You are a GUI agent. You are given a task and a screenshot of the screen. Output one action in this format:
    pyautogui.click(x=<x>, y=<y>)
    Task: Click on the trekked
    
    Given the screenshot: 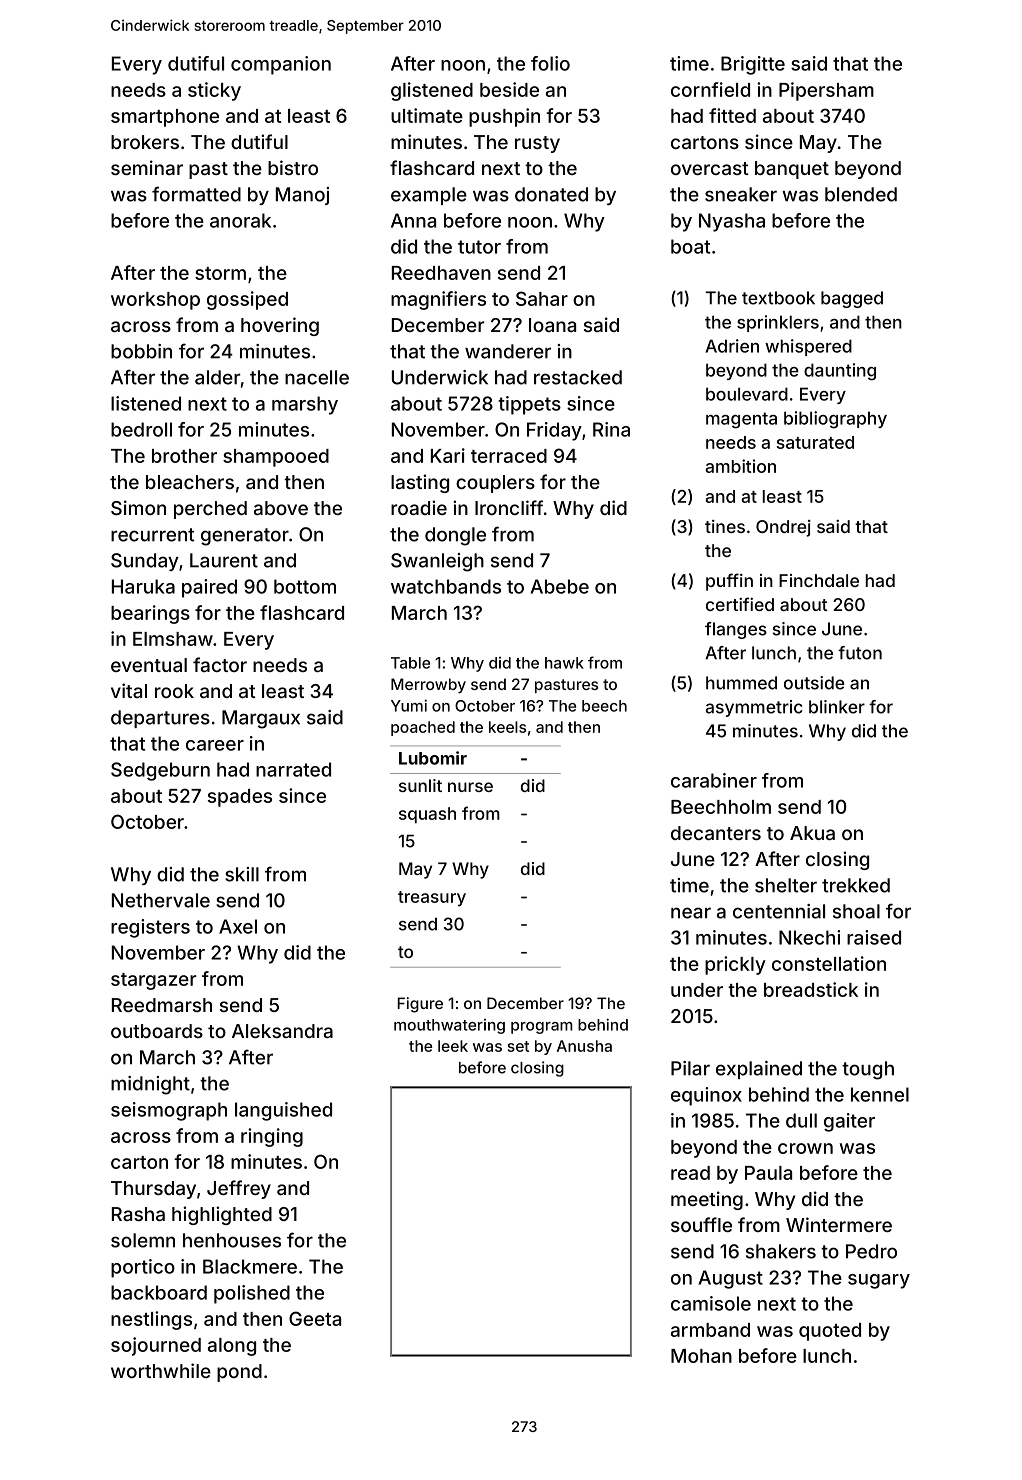 What is the action you would take?
    pyautogui.click(x=856, y=885)
